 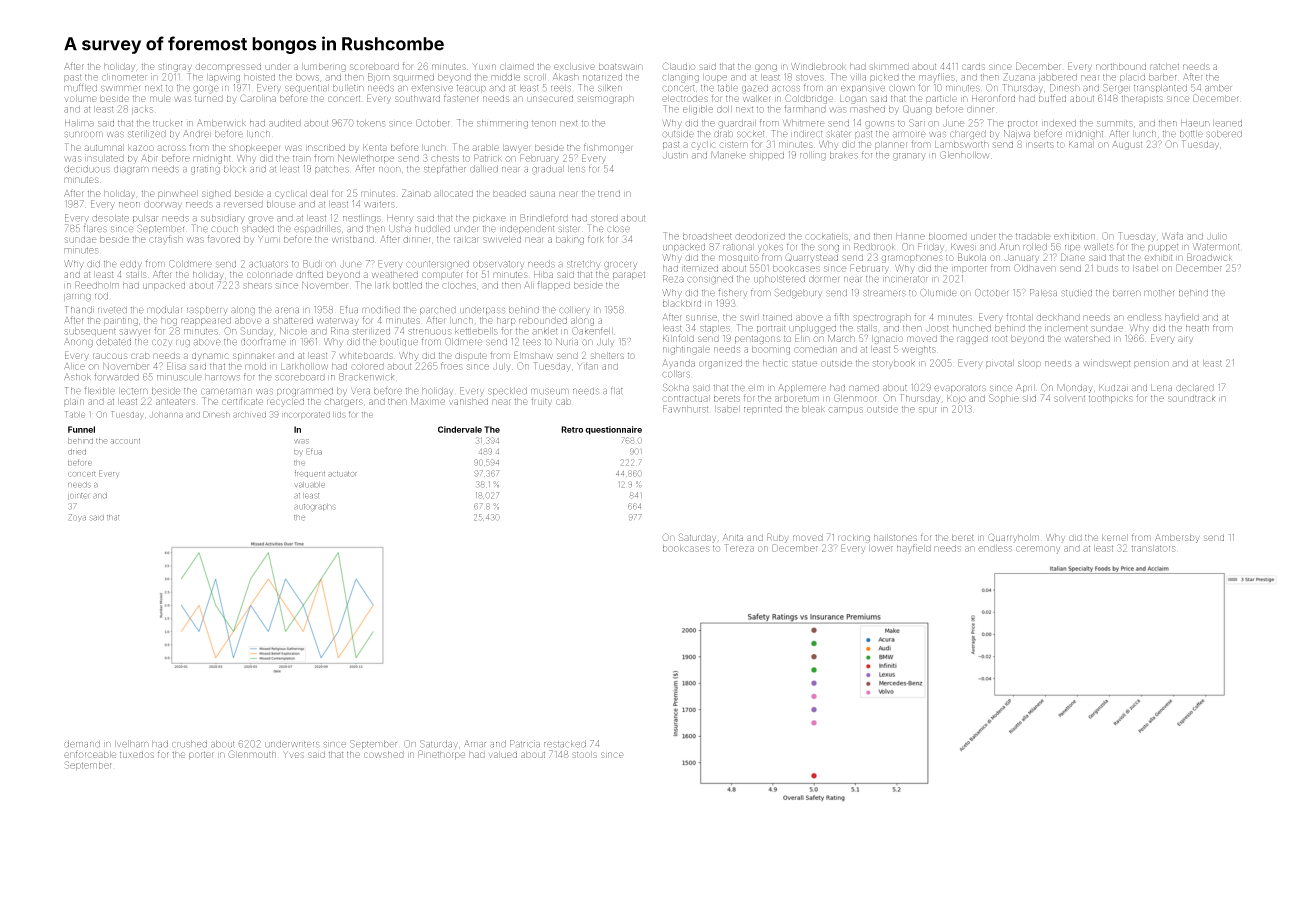 What do you see at coordinates (812, 329) in the screenshot?
I see `unplugged` at bounding box center [812, 329].
